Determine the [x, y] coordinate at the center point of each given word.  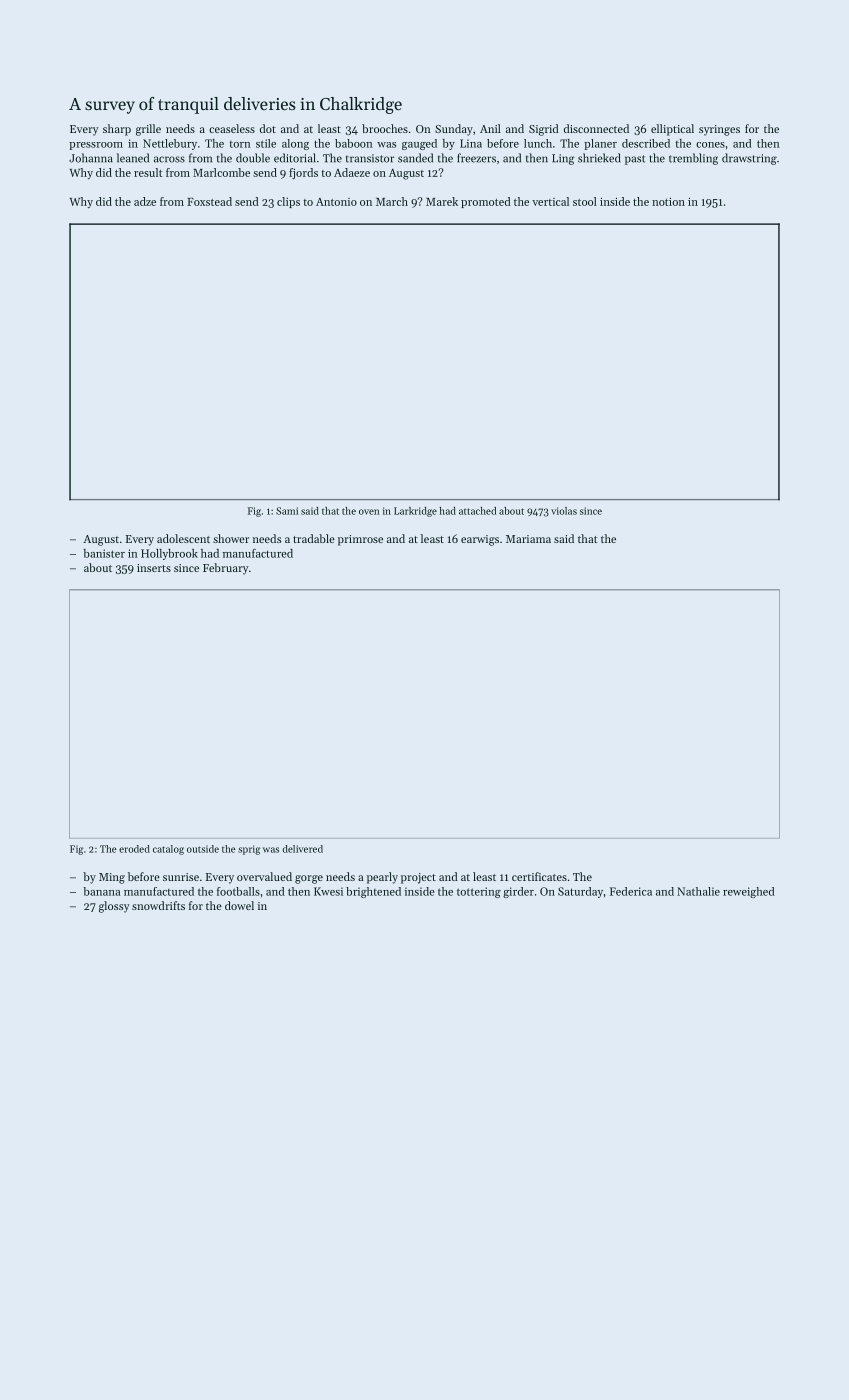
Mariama [528, 539]
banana [102, 891]
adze [145, 201]
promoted [486, 202]
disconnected [596, 128]
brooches [385, 128]
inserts [154, 568]
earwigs [480, 540]
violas [564, 511]
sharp [117, 130]
